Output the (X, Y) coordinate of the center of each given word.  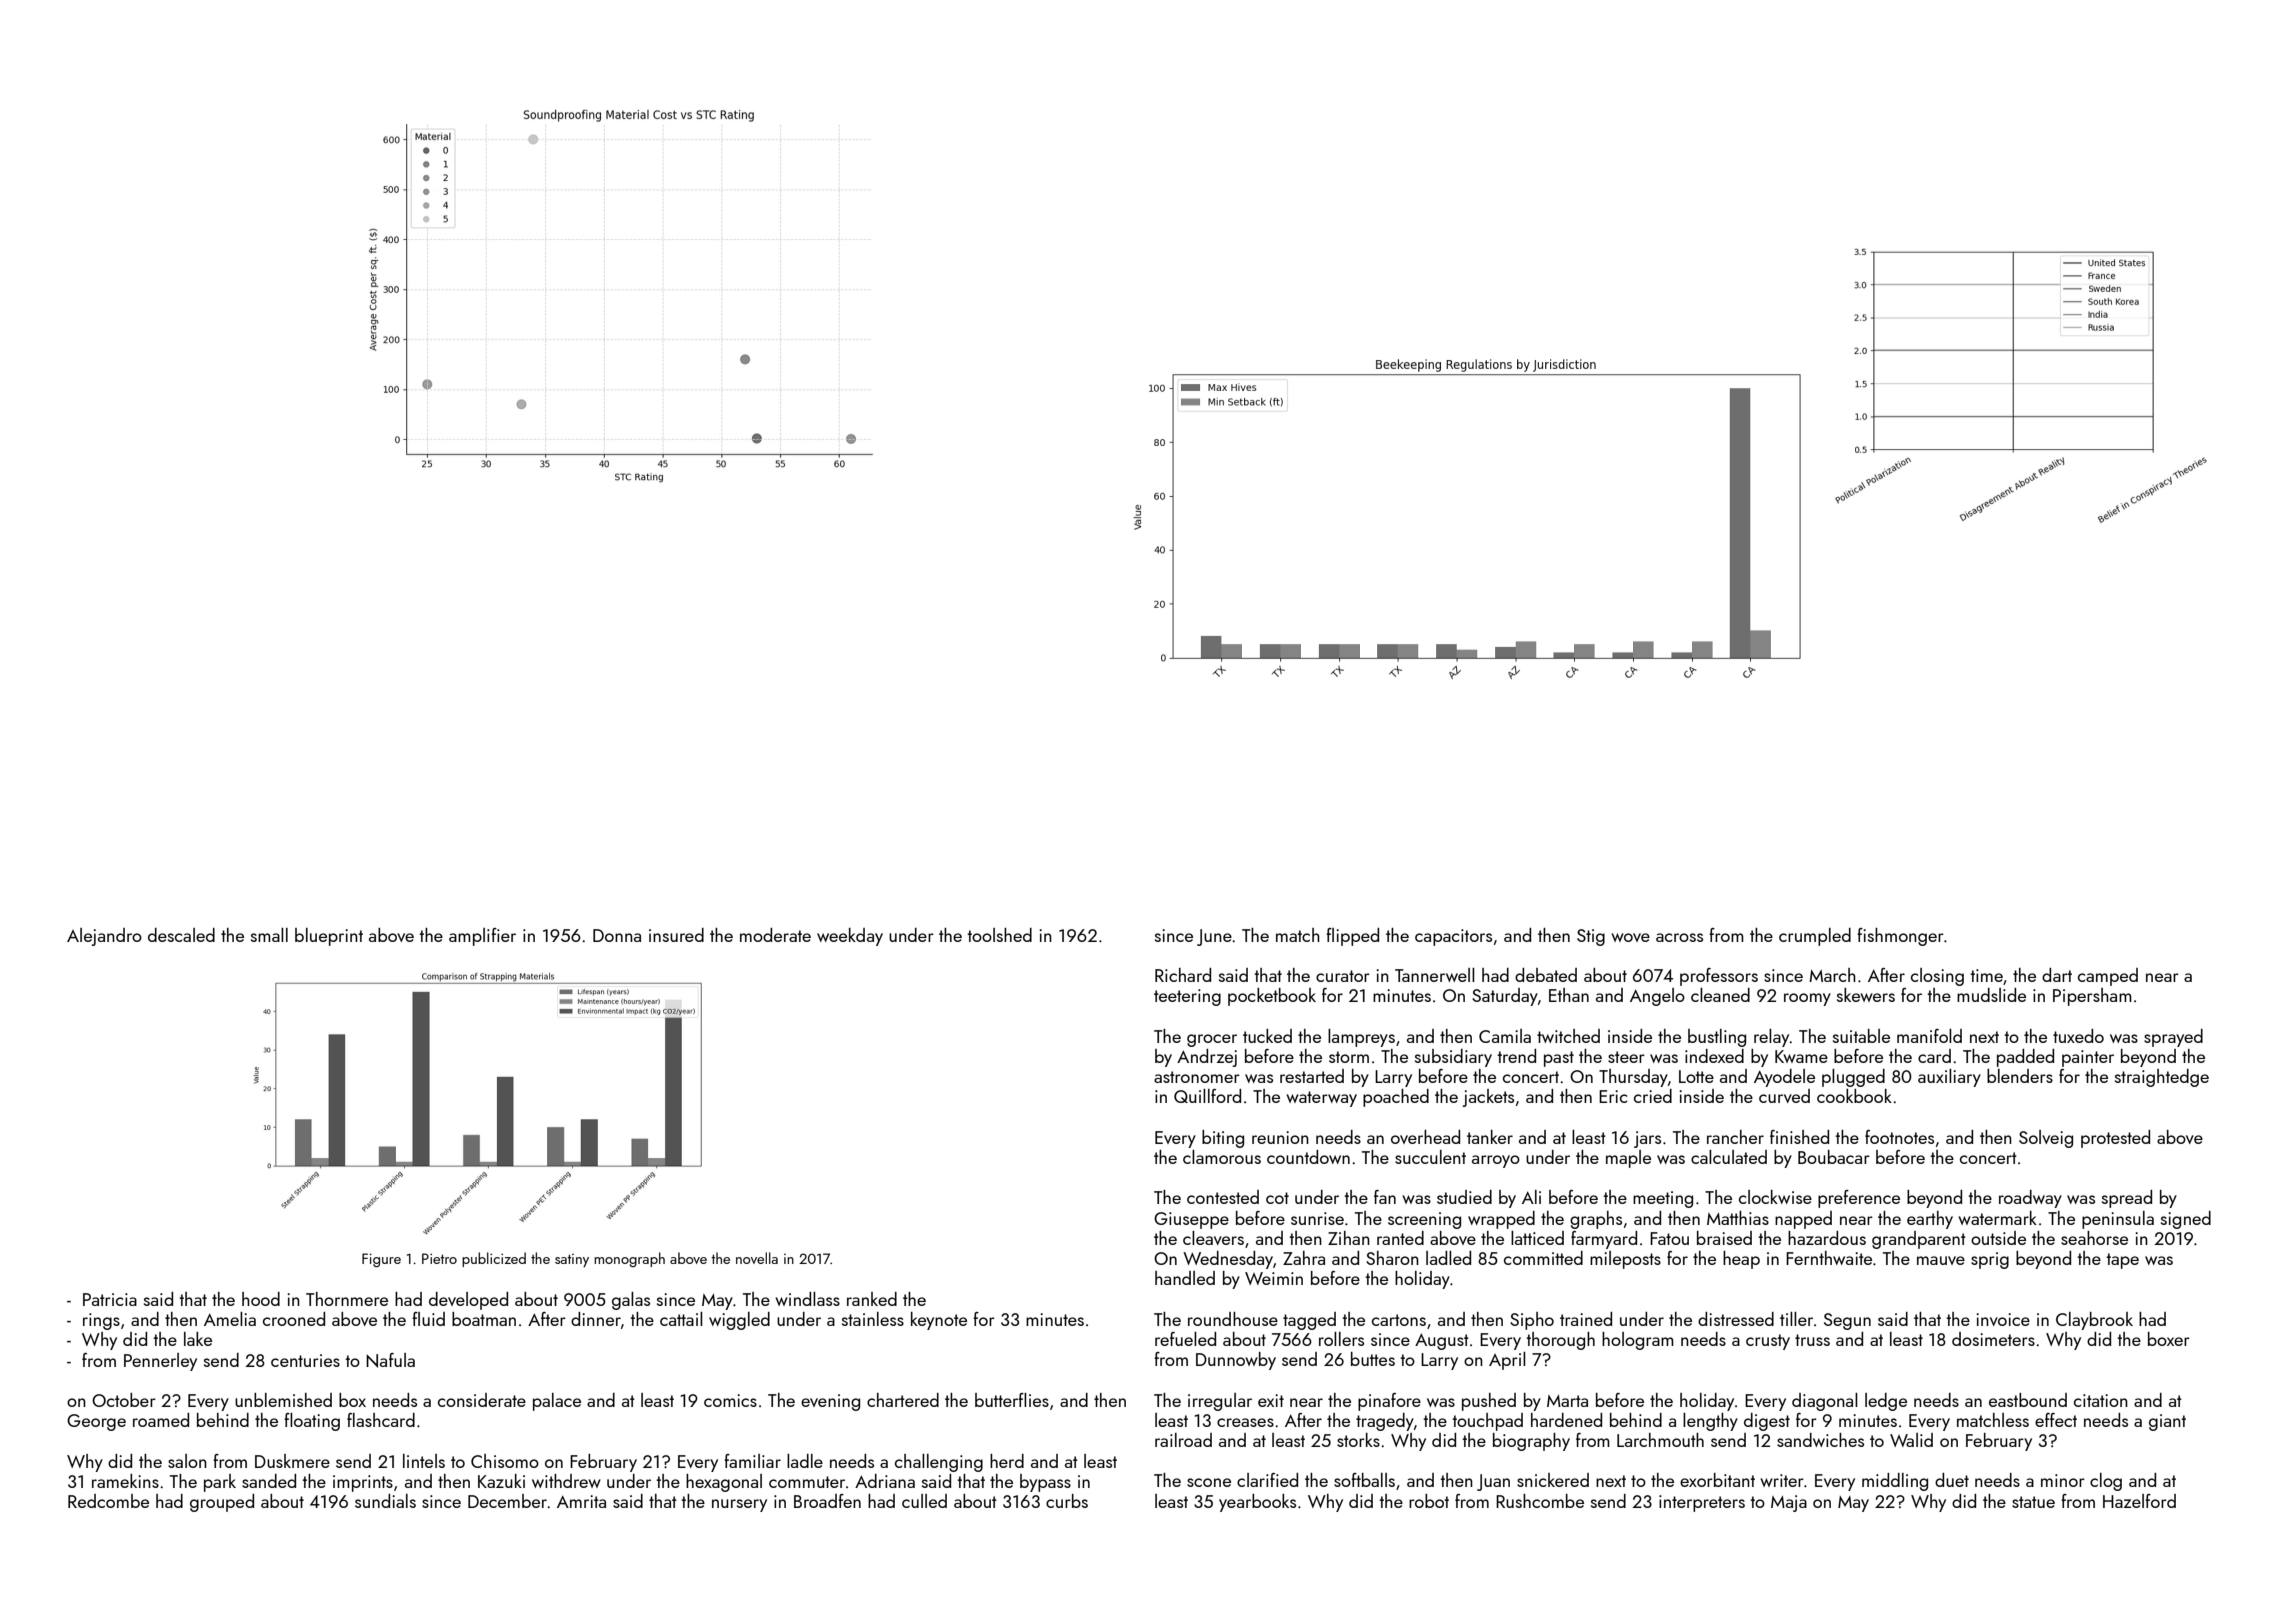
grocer (1212, 1040)
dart (2057, 975)
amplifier (482, 937)
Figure (381, 1260)
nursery (739, 1505)
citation (2101, 1400)
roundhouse (1233, 1319)
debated (1546, 975)
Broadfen (827, 1501)
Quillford (1207, 1096)
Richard (1183, 975)
